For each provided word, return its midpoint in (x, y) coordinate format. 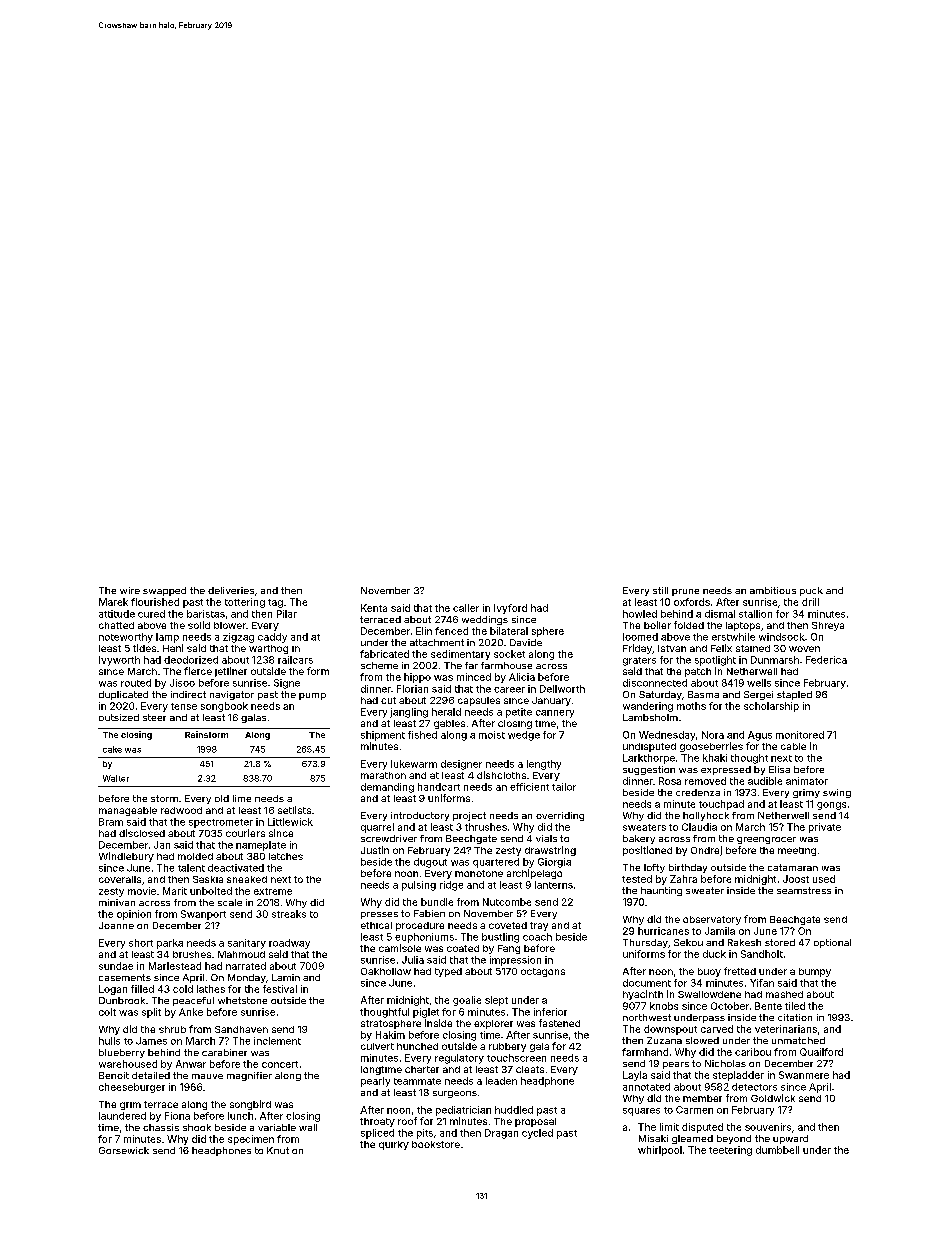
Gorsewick (124, 1150)
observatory (712, 920)
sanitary (247, 944)
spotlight (715, 661)
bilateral (509, 631)
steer (154, 717)
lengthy (544, 765)
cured (151, 614)
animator (807, 781)
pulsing (419, 886)
